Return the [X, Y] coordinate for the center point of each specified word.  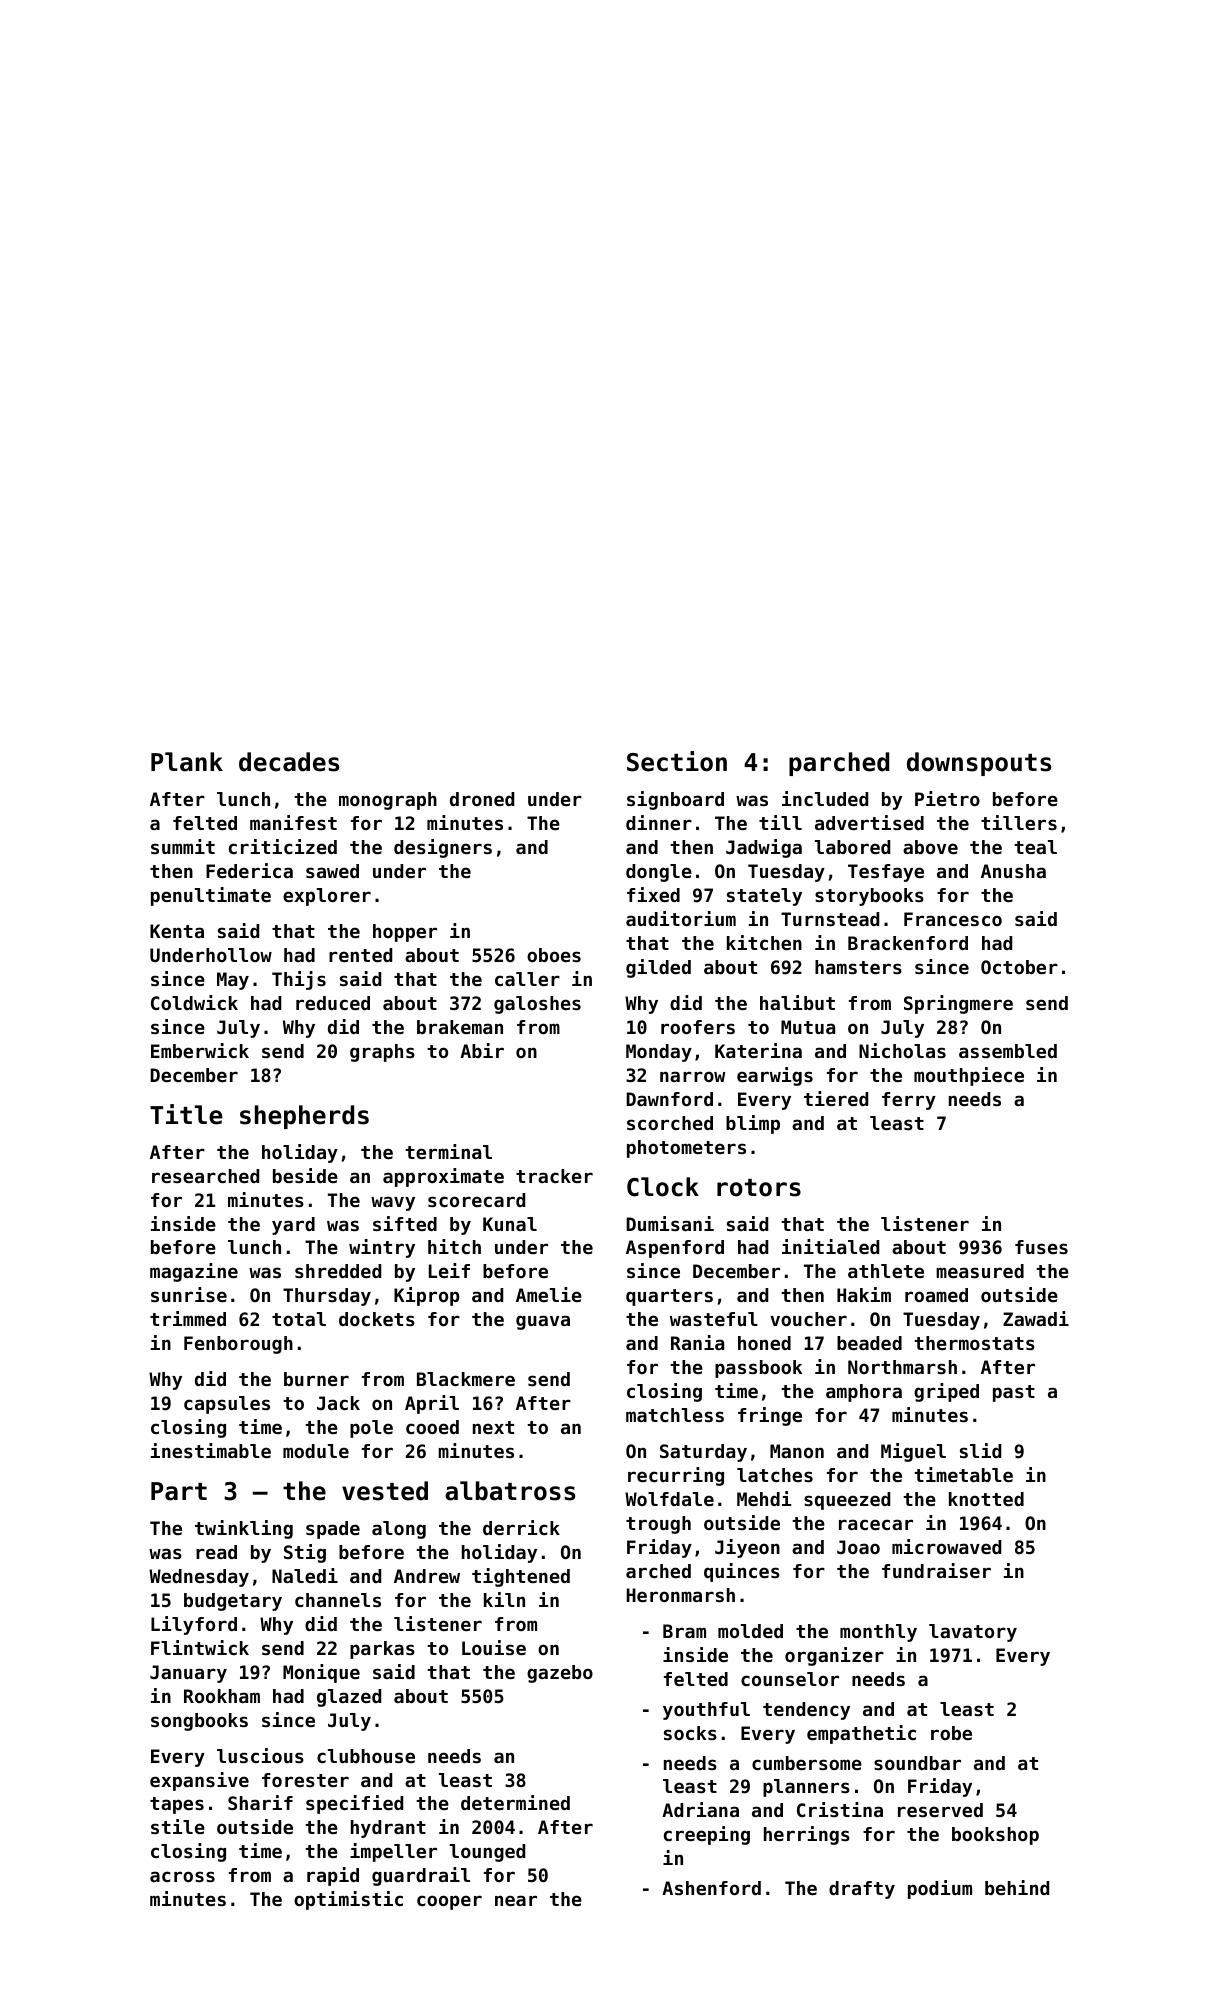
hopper [405, 933]
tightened [521, 1577]
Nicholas [902, 1050]
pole [371, 1429]
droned [482, 799]
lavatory [973, 1633]
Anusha [1013, 871]
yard [293, 1226]
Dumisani [670, 1223]
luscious [260, 1755]
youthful [706, 1711]
